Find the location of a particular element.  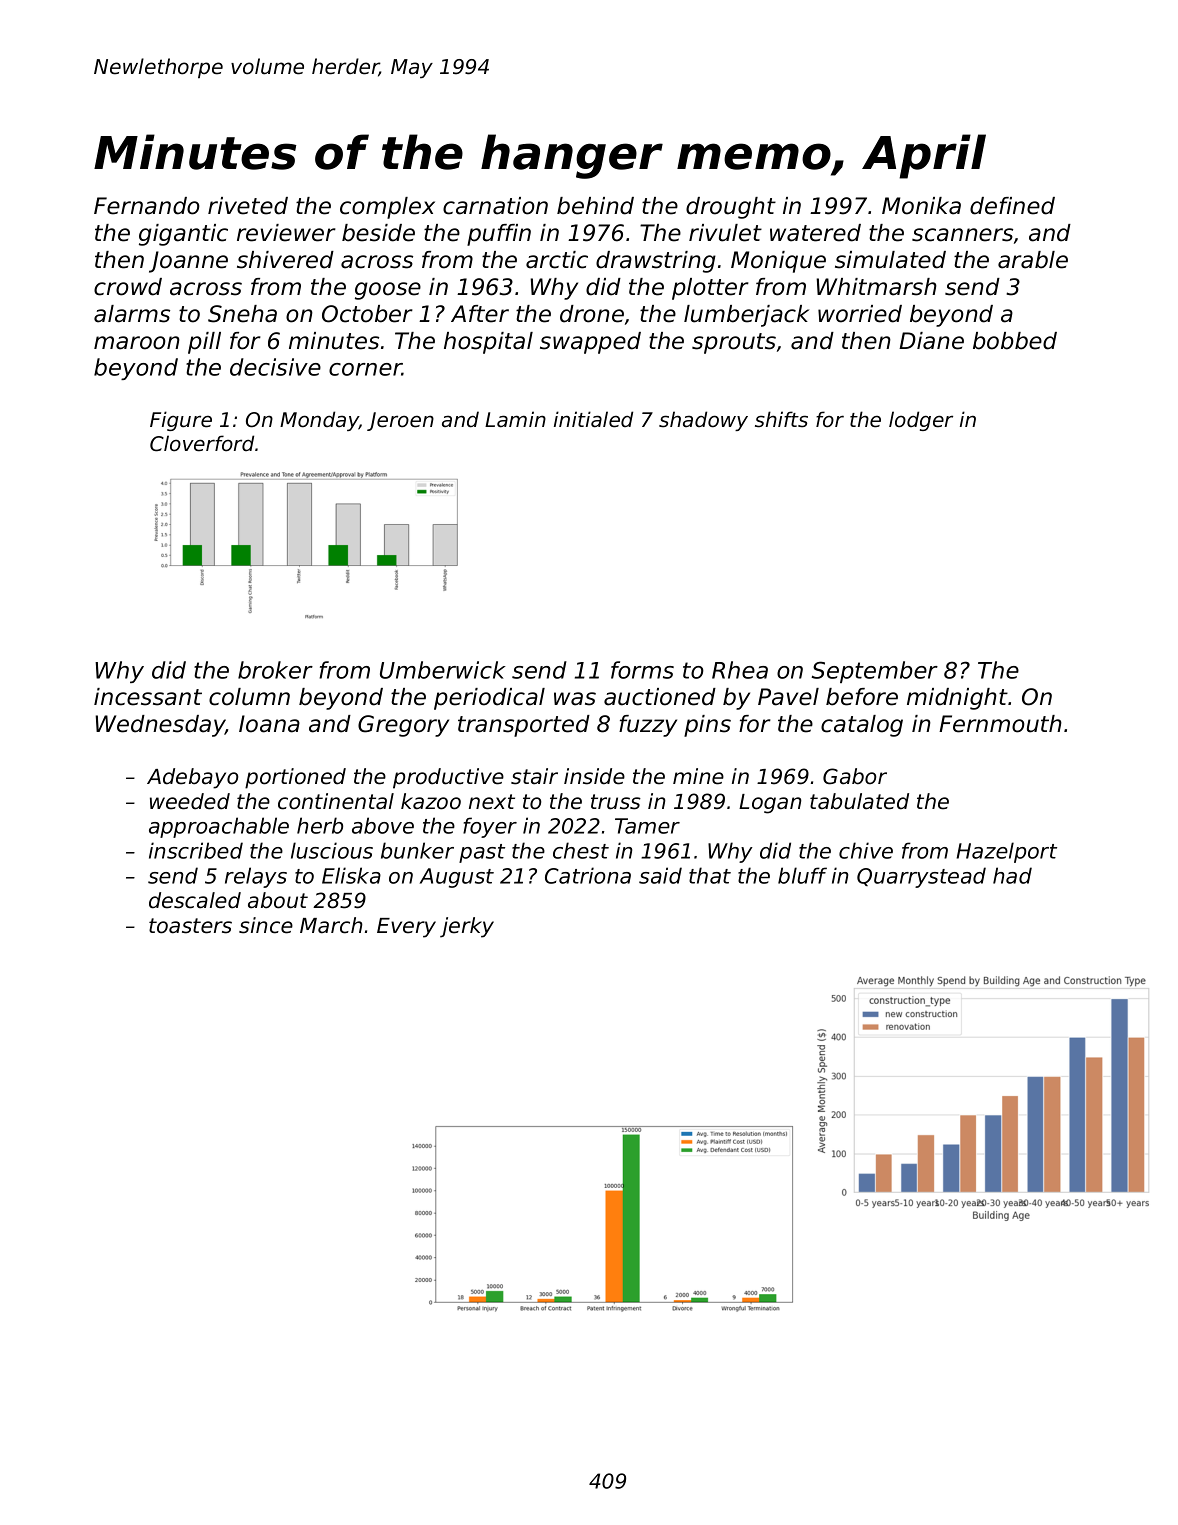

toasters is located at coordinates (190, 926).
